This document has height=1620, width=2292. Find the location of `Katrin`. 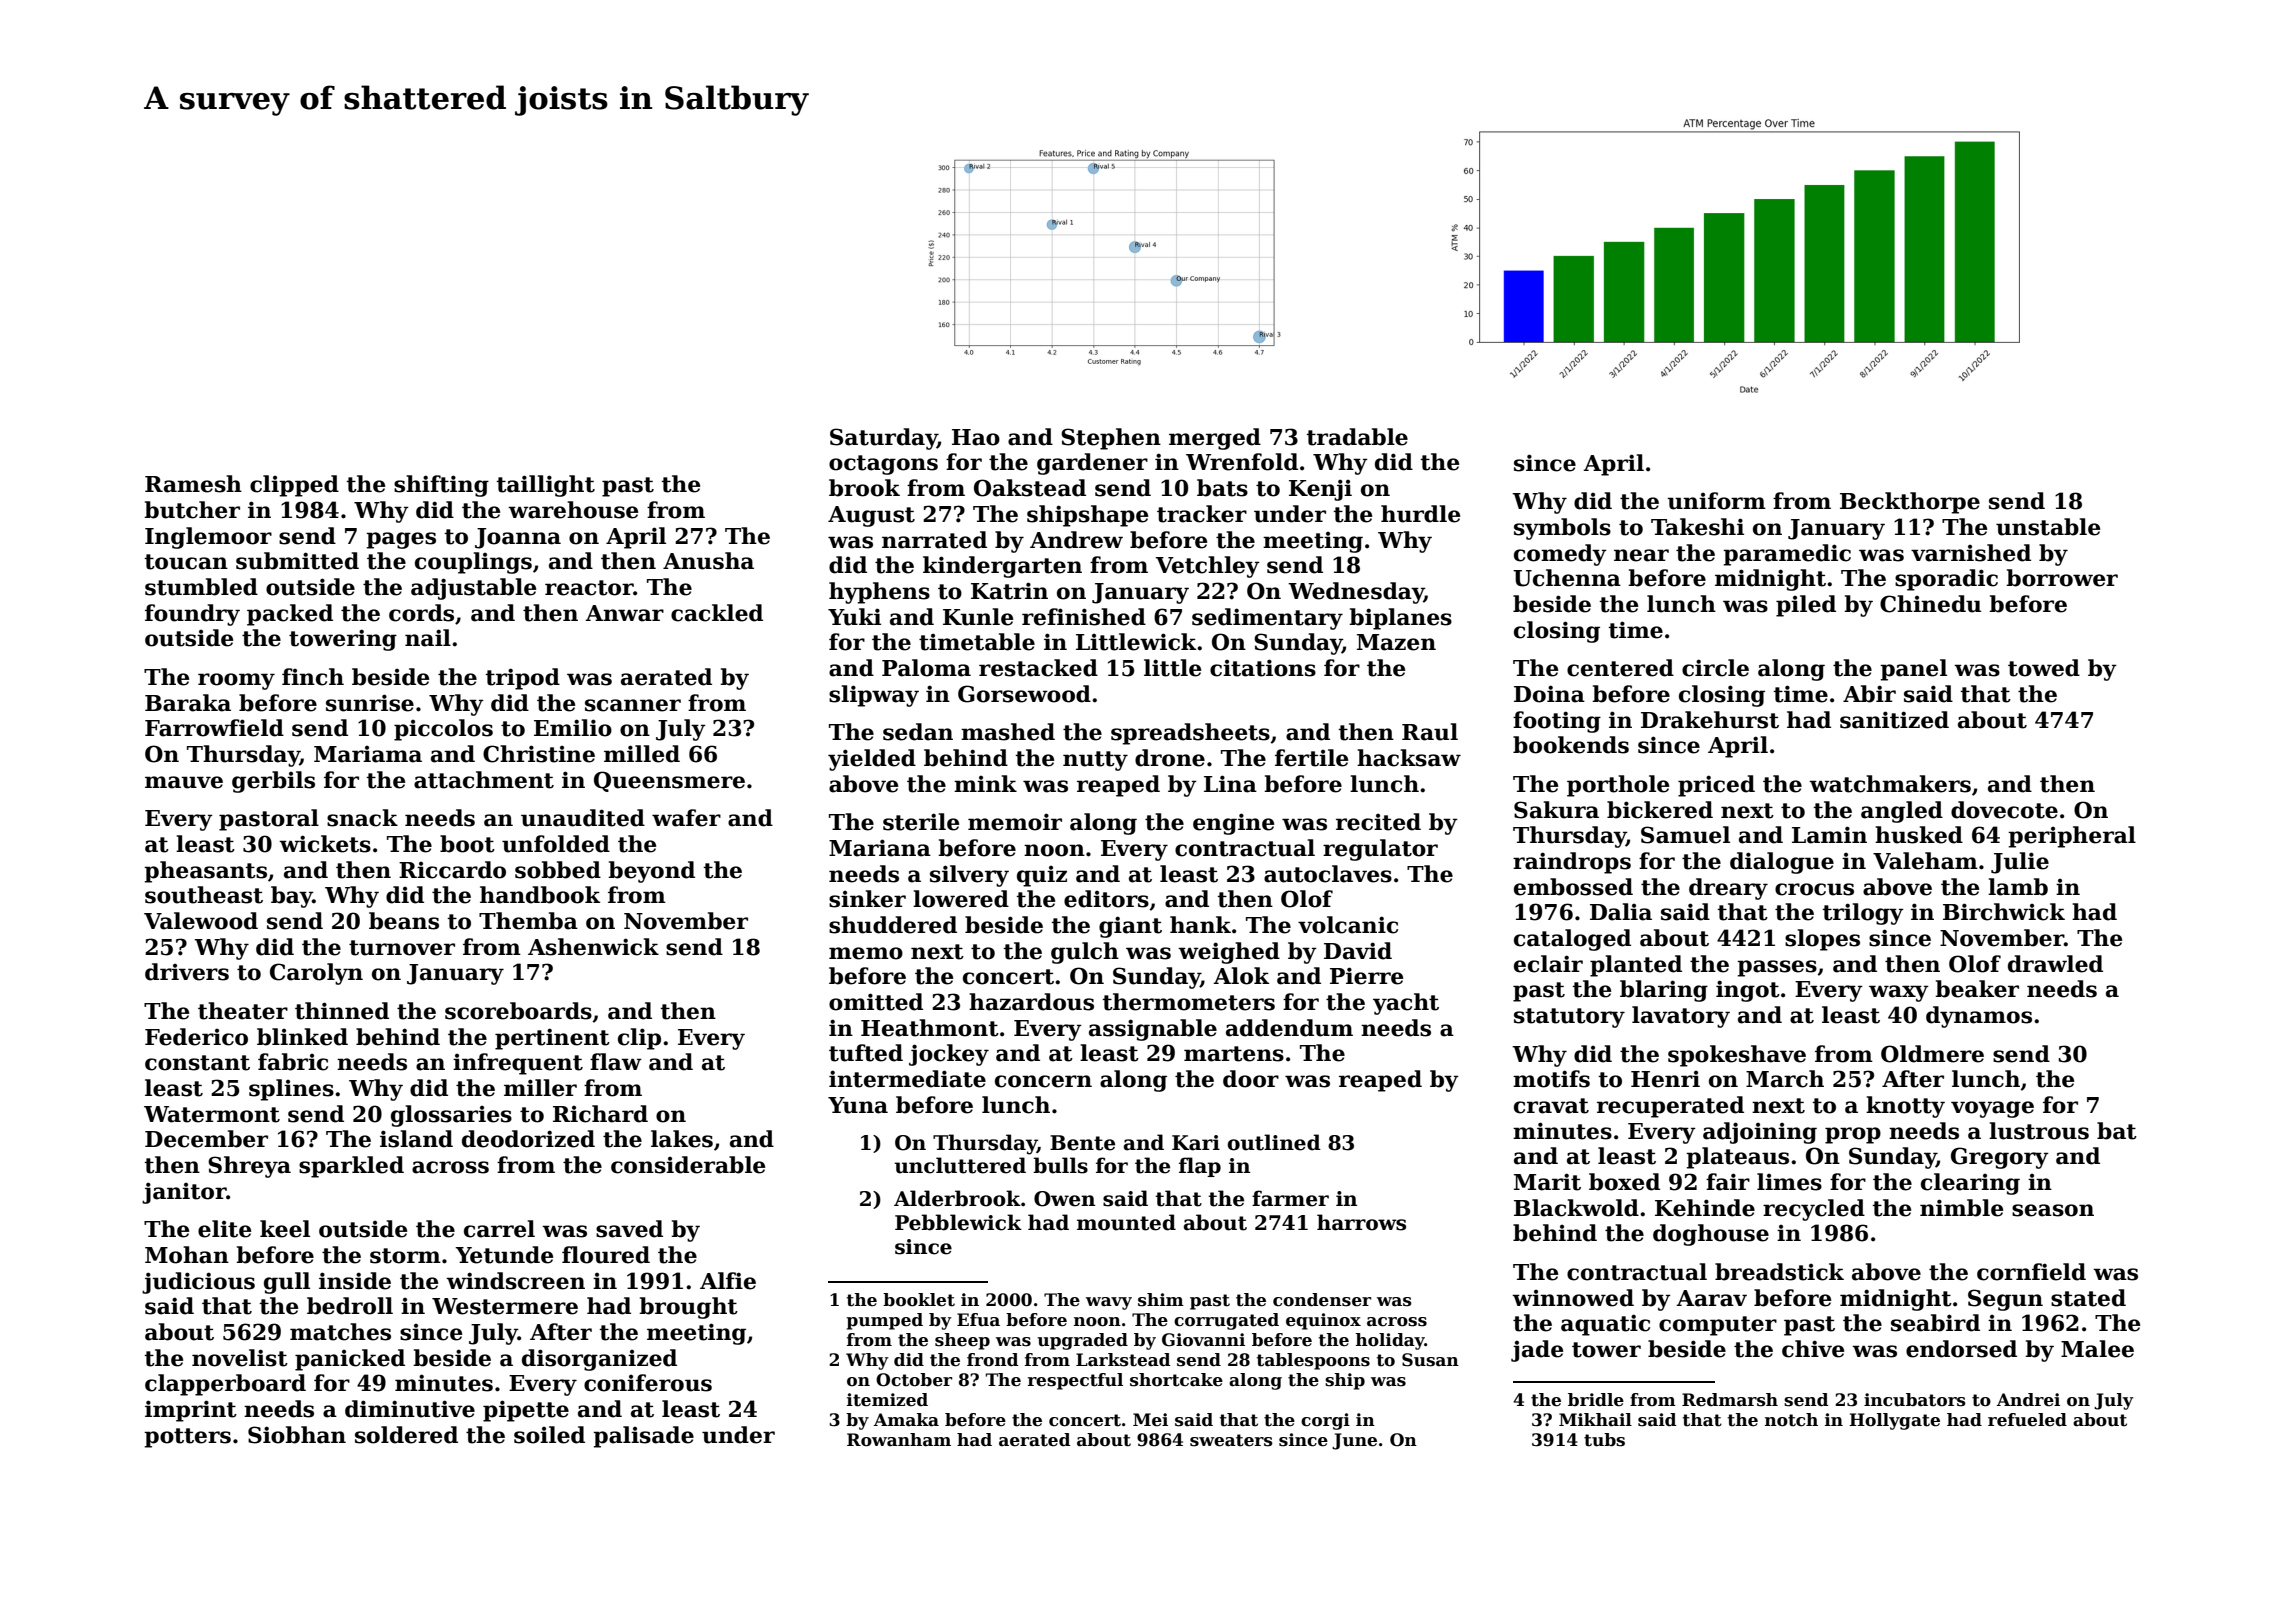

Katrin is located at coordinates (1009, 591).
